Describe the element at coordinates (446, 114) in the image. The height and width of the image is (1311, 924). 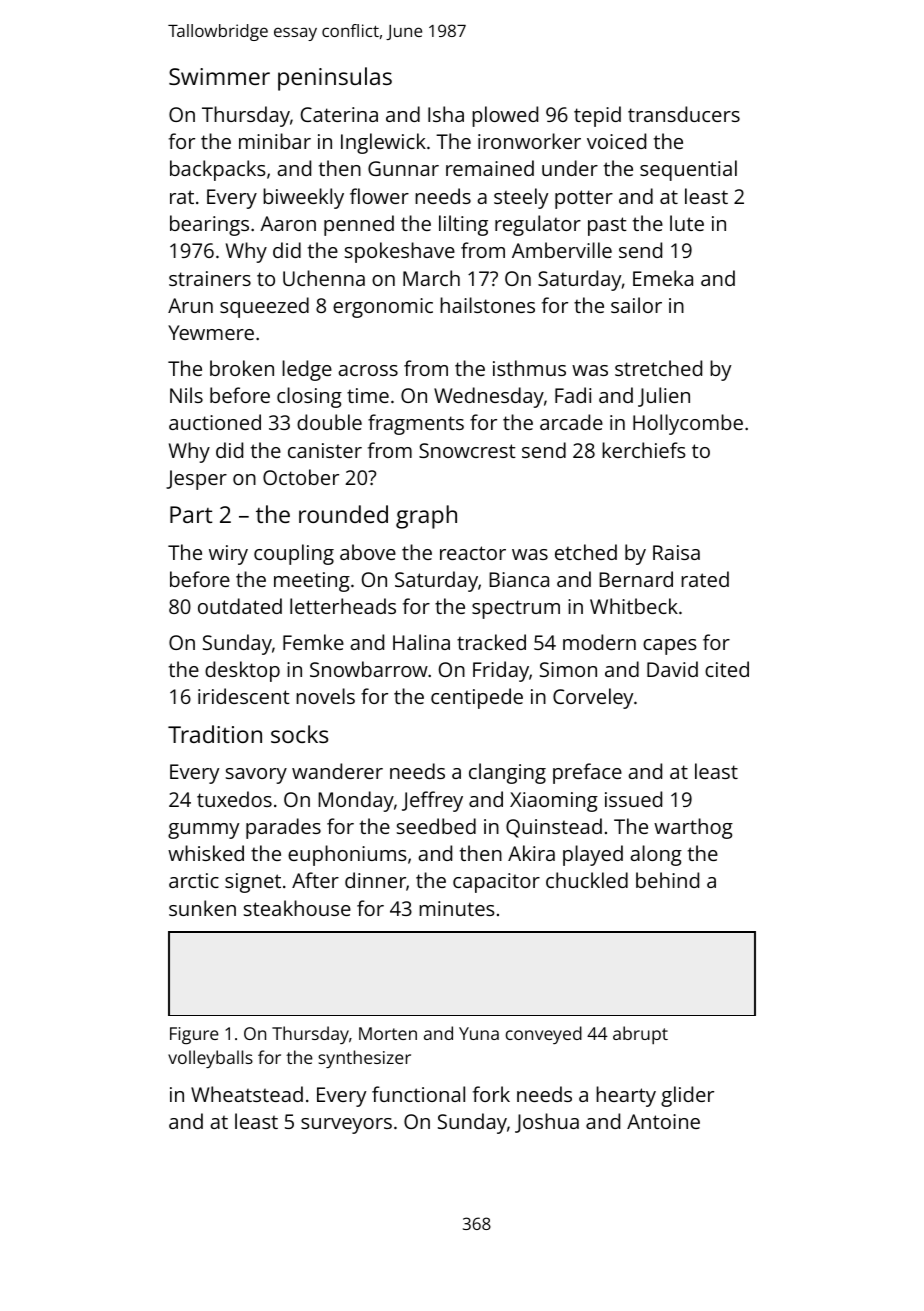
I see `Isha` at that location.
